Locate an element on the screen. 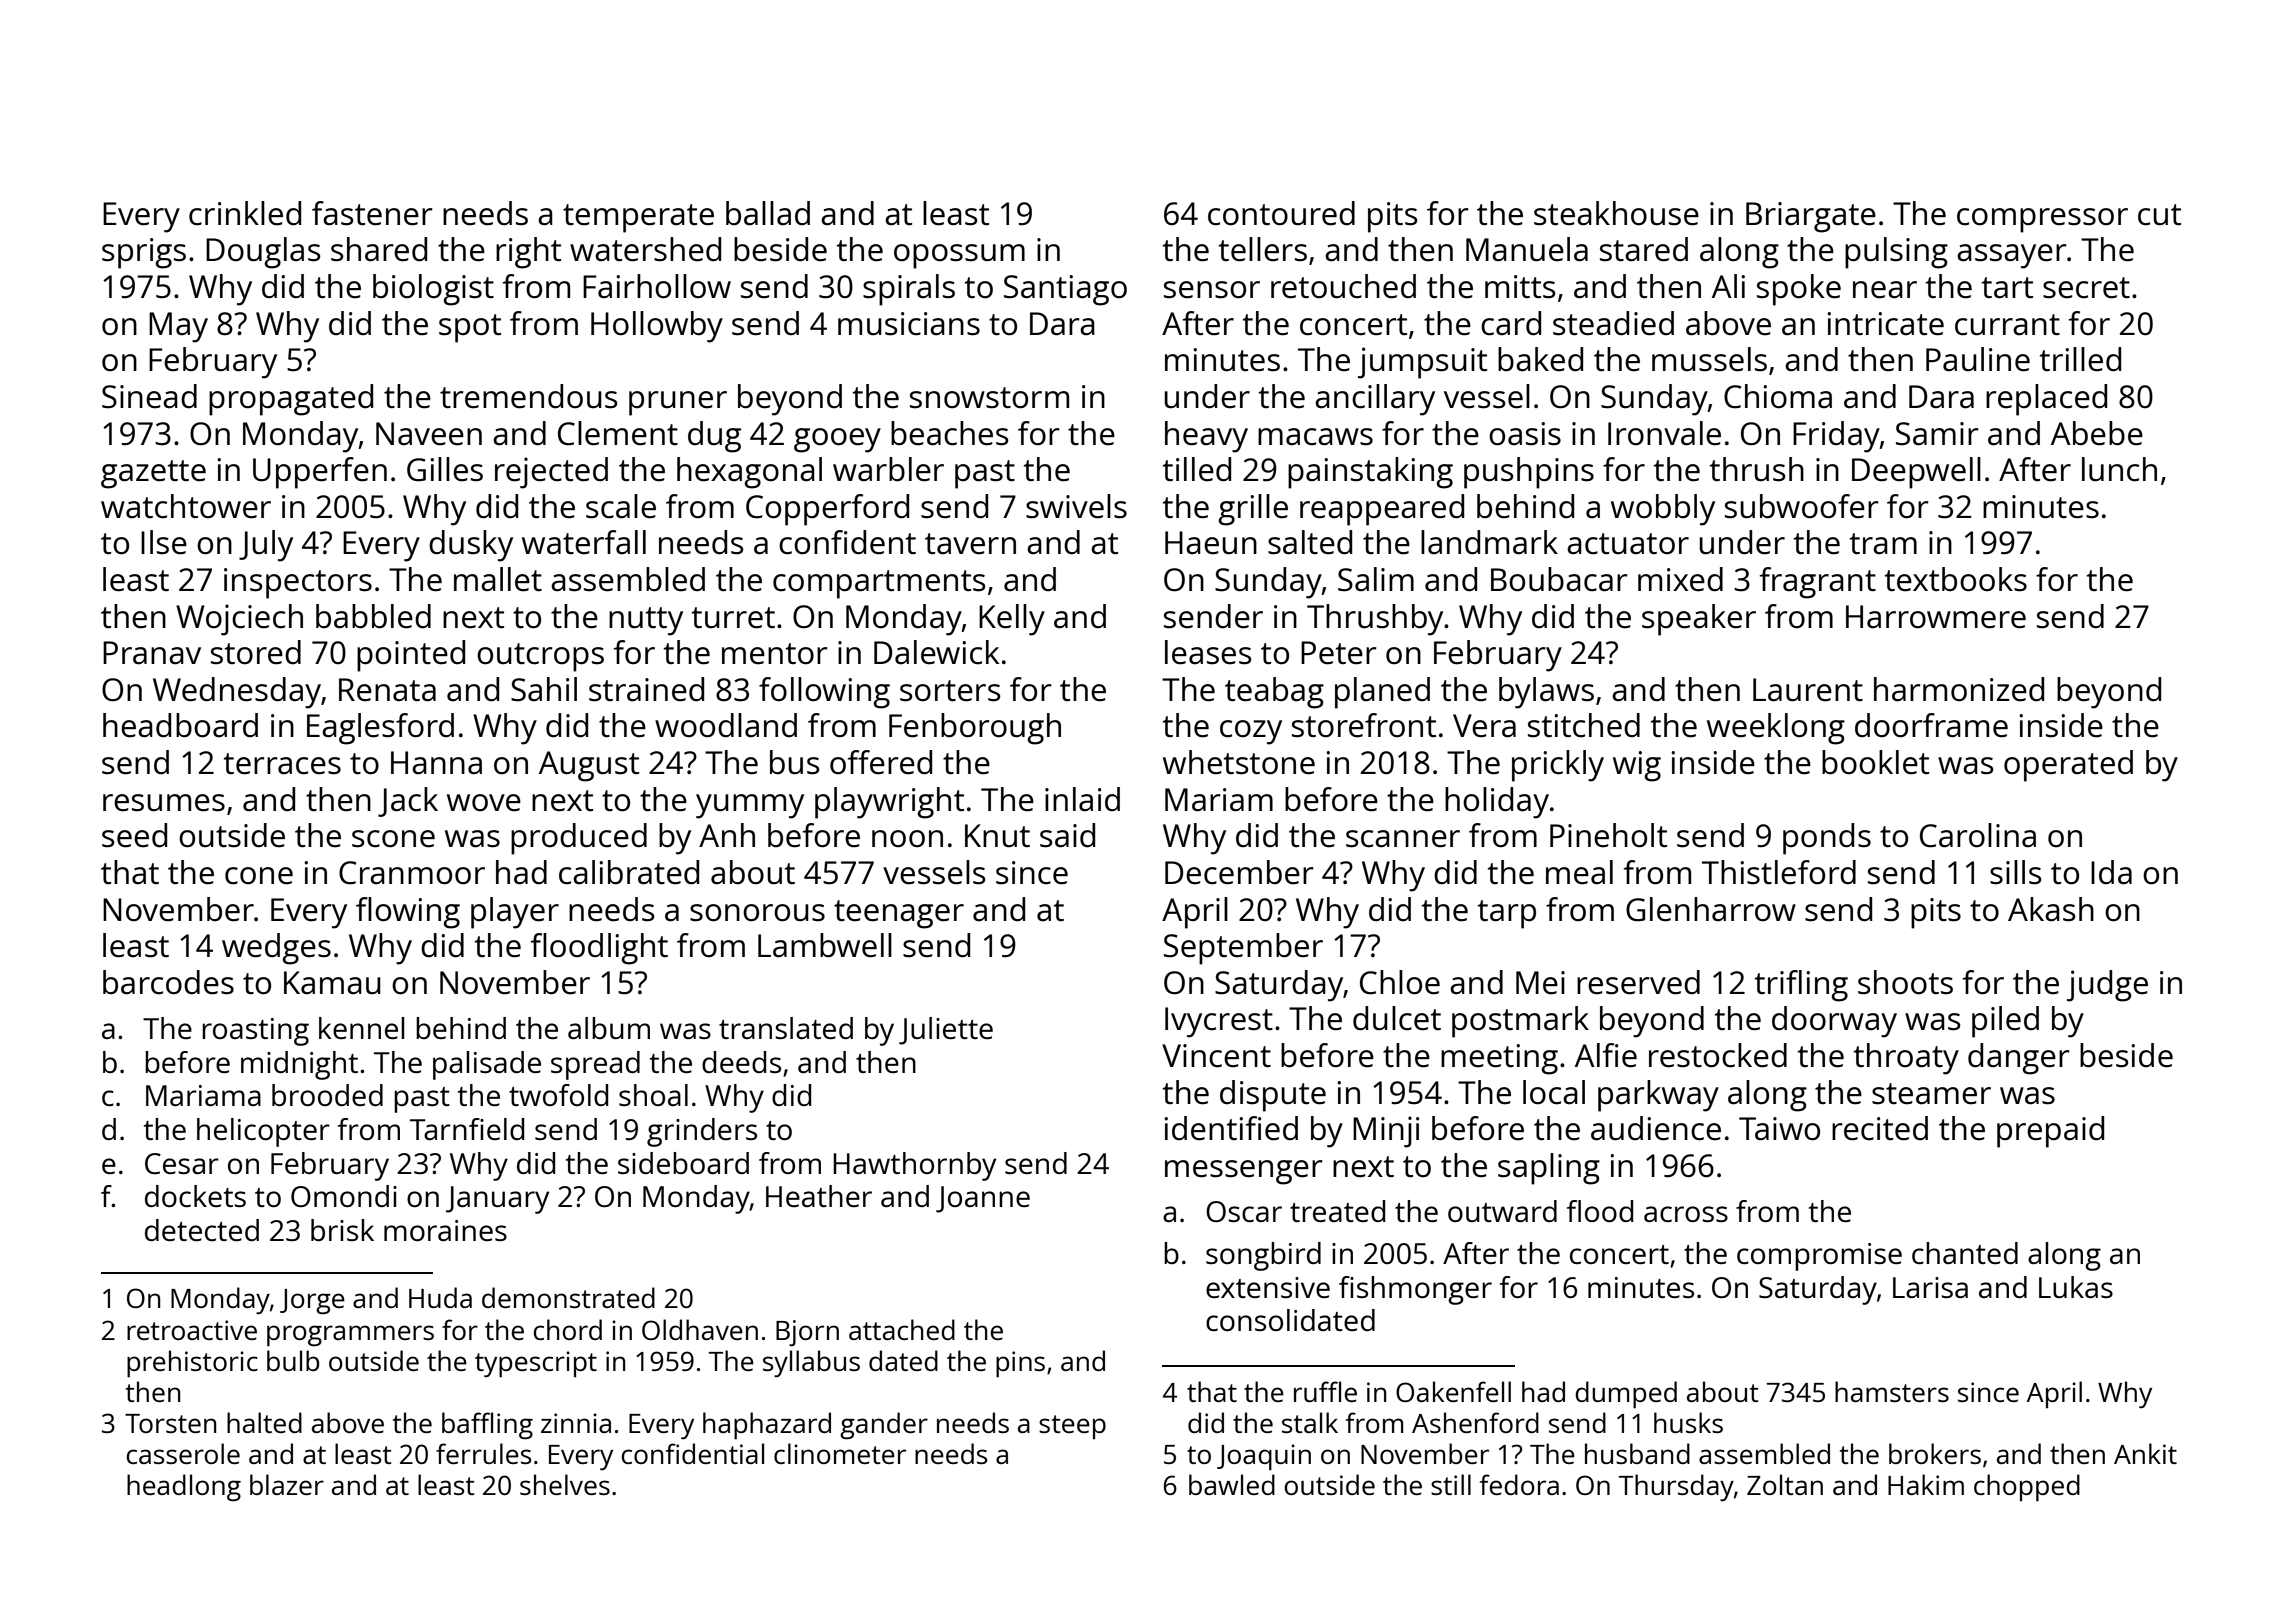 This screenshot has width=2292, height=1620. sideboard is located at coordinates (683, 1163).
